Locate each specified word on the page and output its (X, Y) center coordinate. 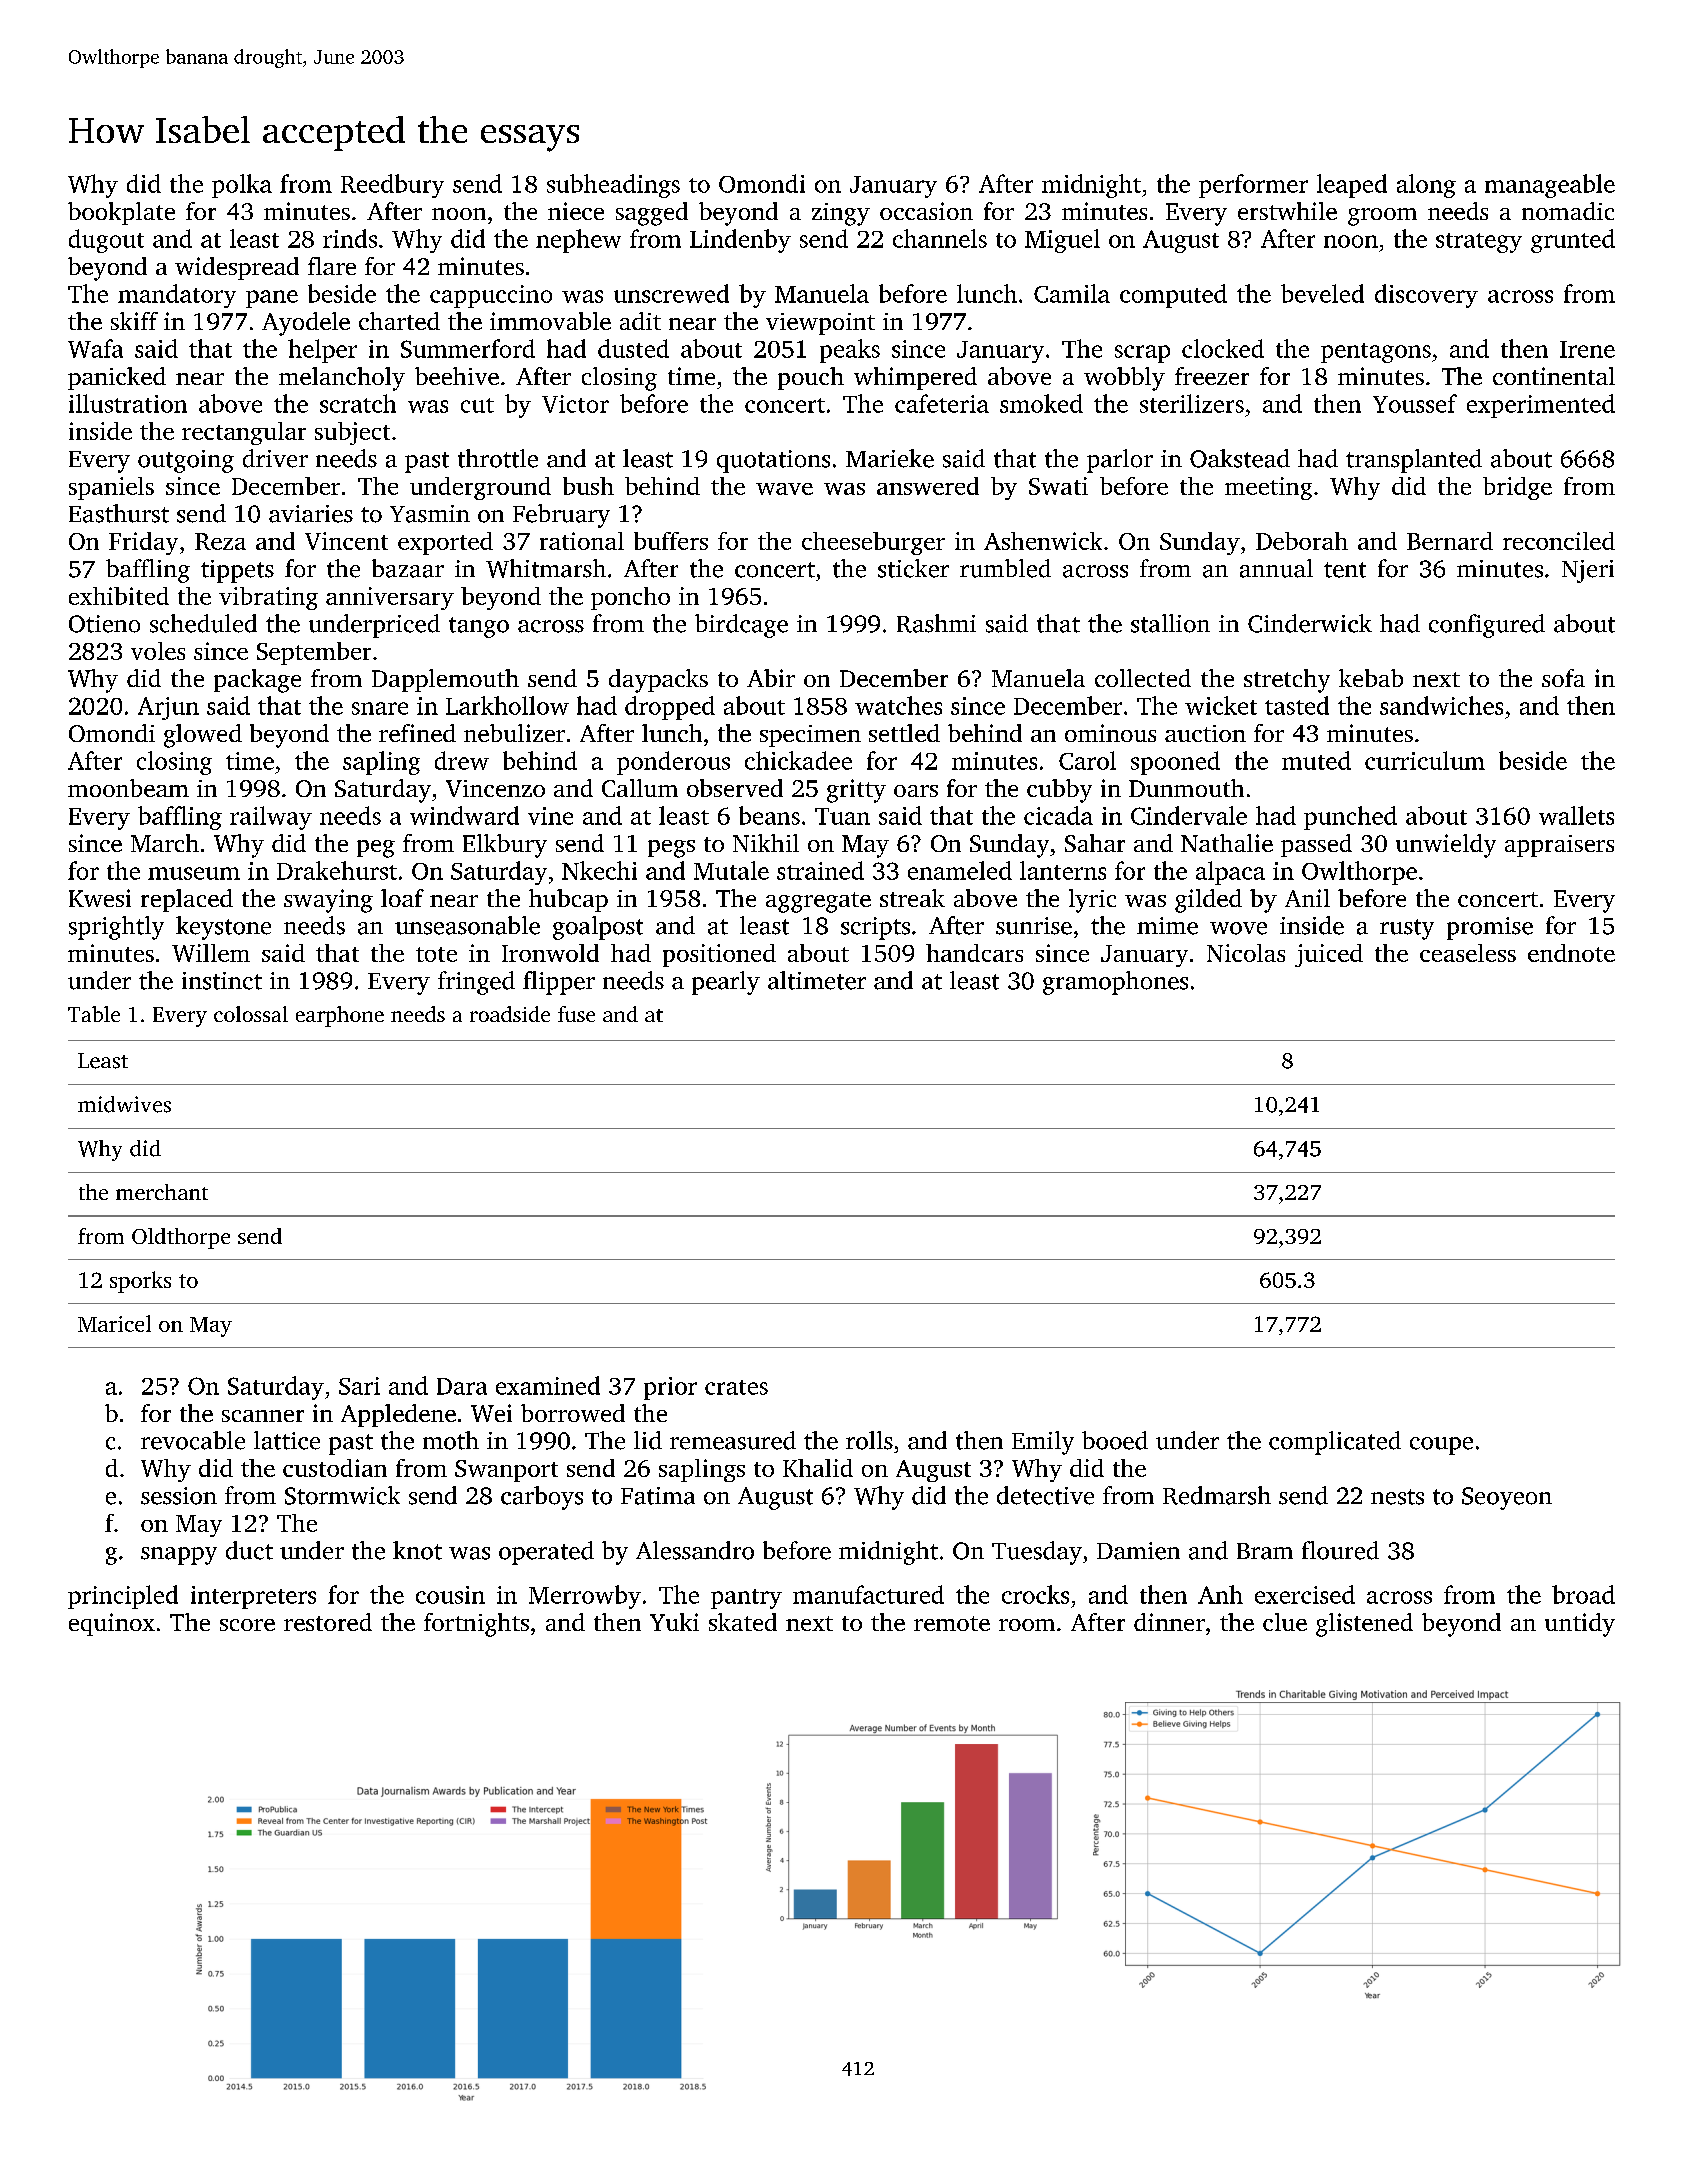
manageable (1550, 186)
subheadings (613, 186)
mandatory (177, 296)
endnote (1571, 953)
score (247, 1625)
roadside (510, 1014)
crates (736, 1387)
